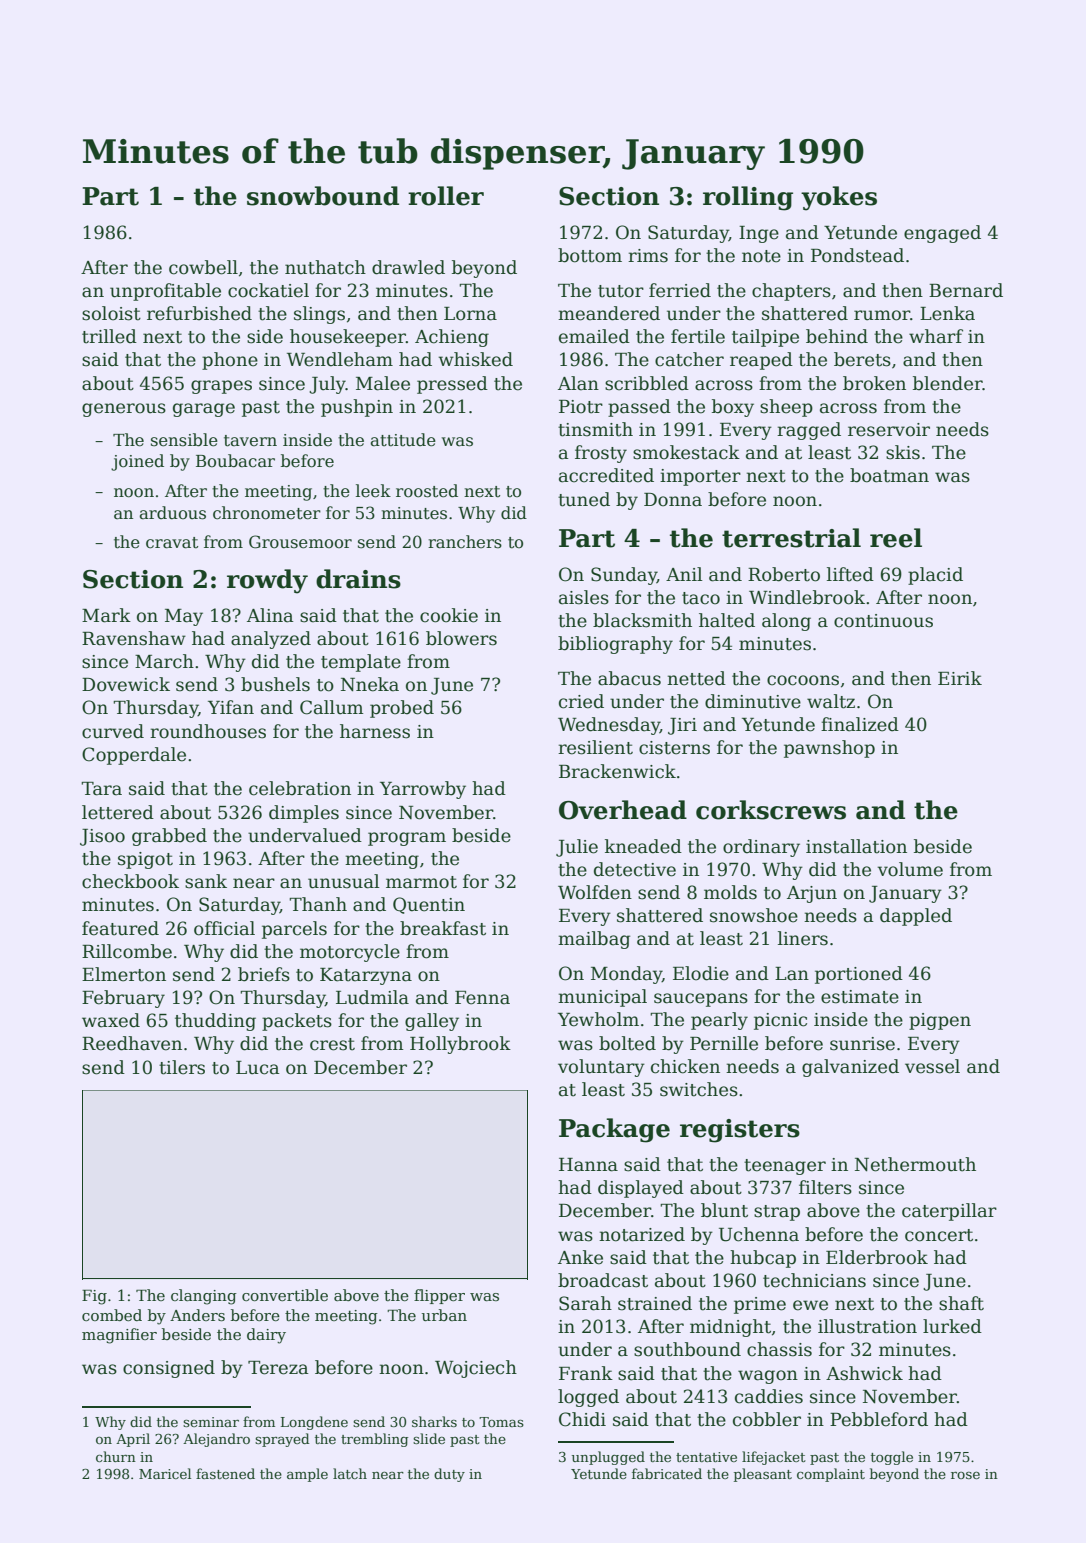 This image has height=1543, width=1086. Describe the element at coordinates (942, 234) in the image. I see `engaged` at that location.
